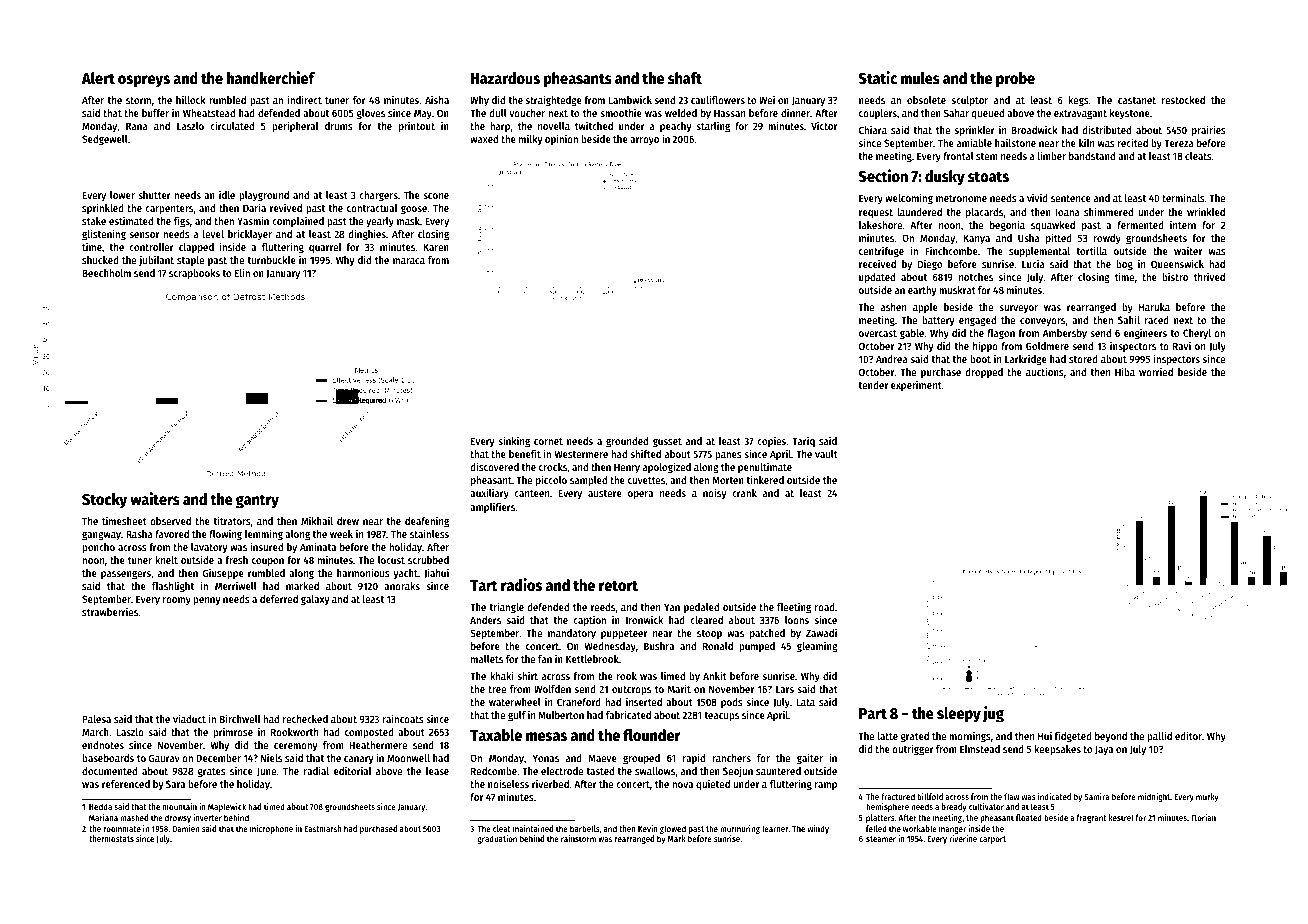  Describe the element at coordinates (627, 442) in the document. I see `grounded` at that location.
